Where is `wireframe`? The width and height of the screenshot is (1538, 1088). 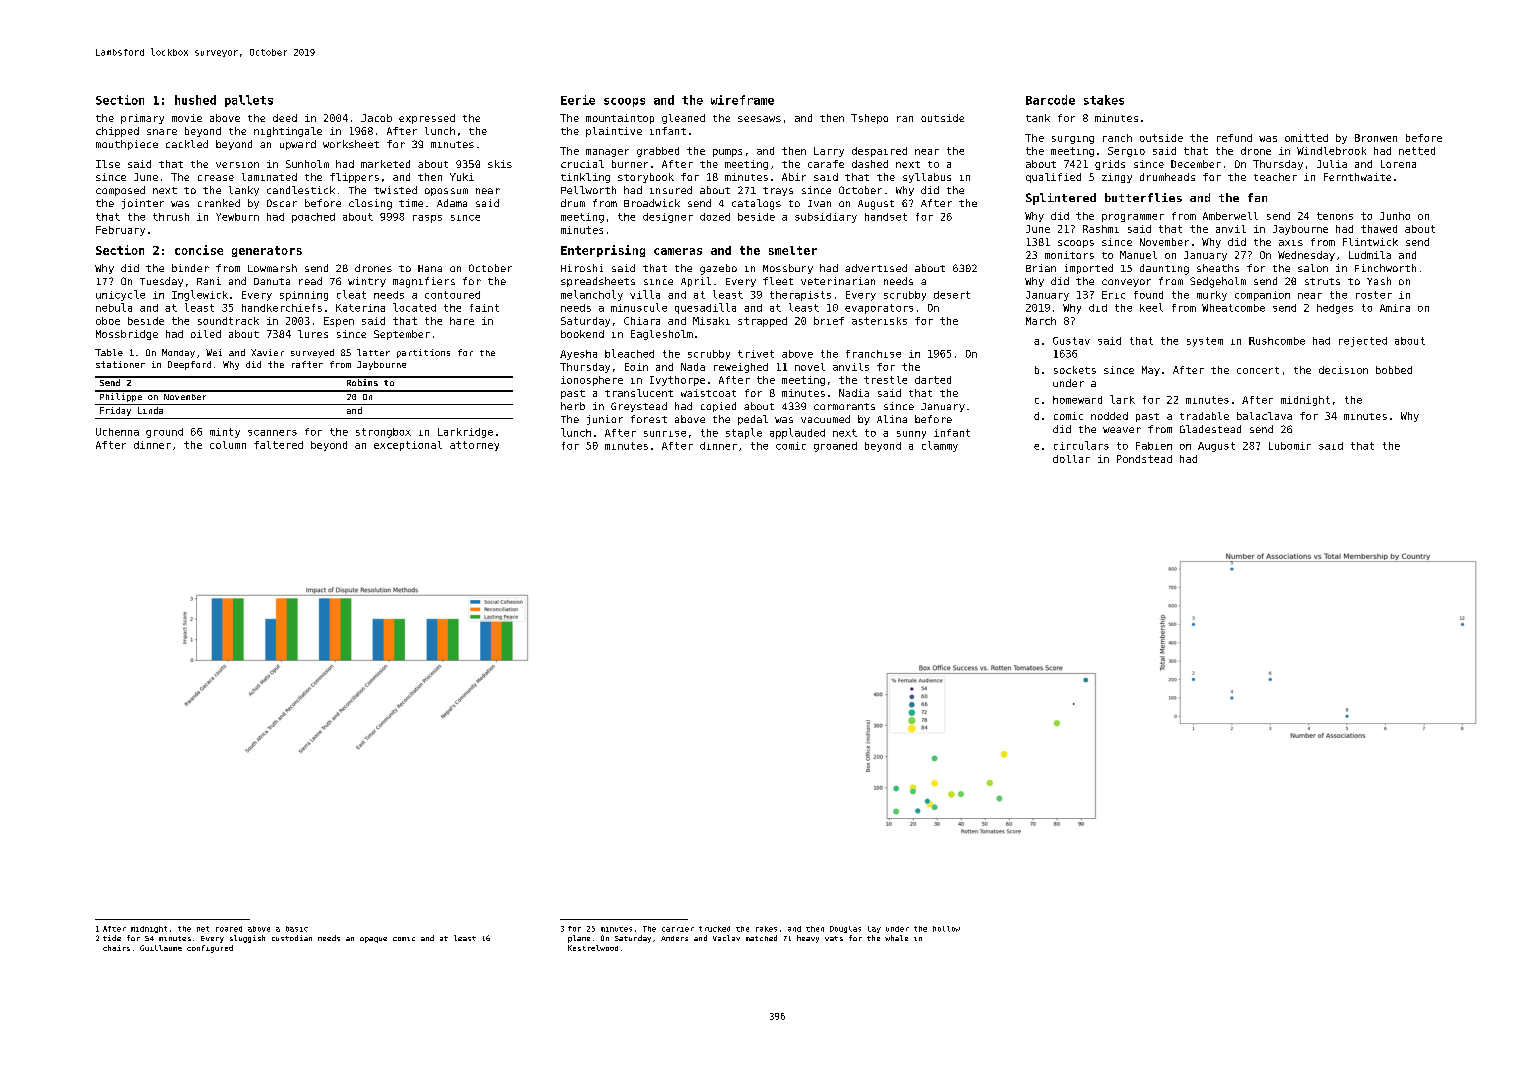
wireframe is located at coordinates (742, 100).
